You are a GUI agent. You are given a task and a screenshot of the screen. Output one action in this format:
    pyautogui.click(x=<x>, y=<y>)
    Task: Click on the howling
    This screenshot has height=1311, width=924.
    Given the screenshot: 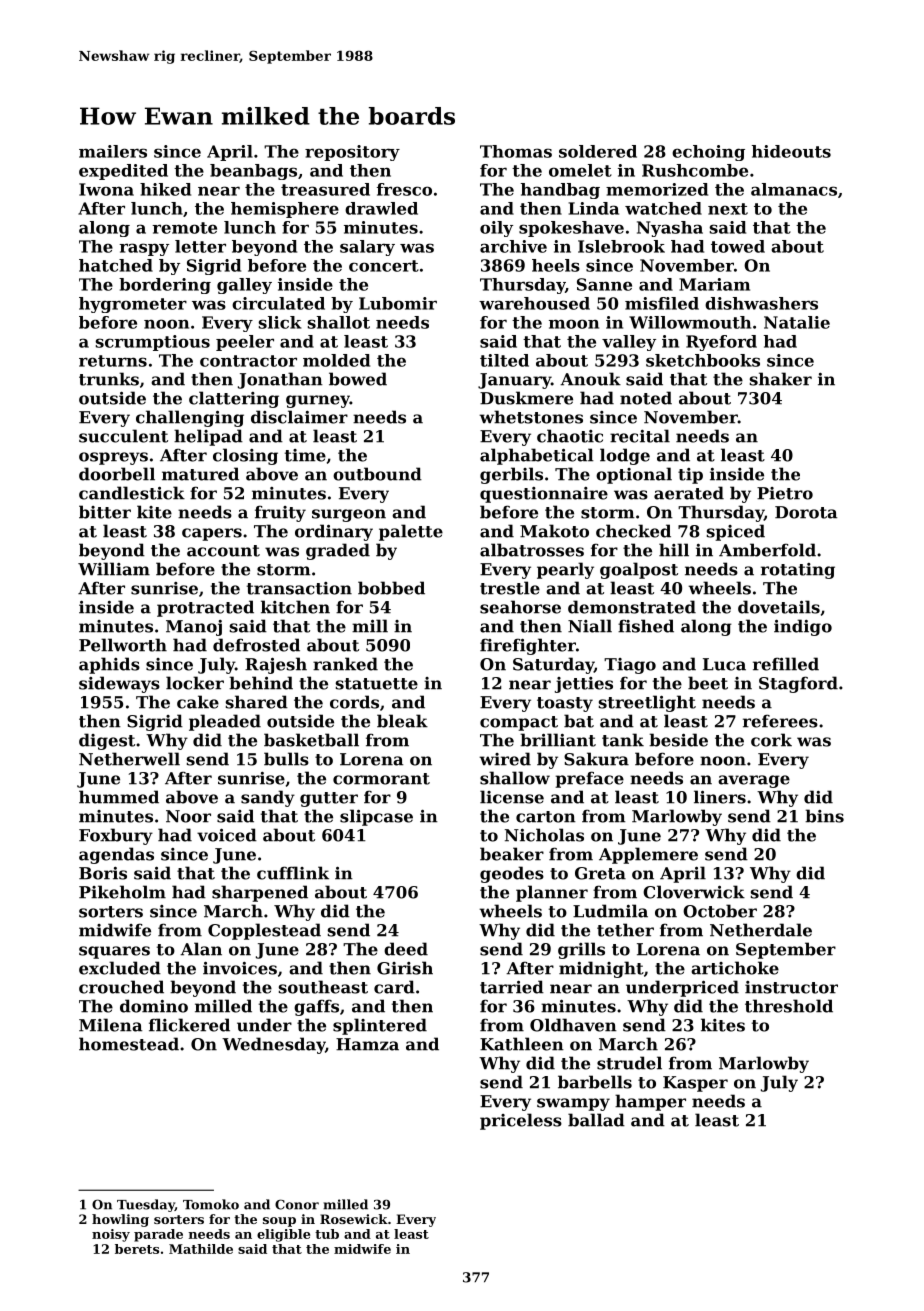 What is the action you would take?
    pyautogui.click(x=120, y=1220)
